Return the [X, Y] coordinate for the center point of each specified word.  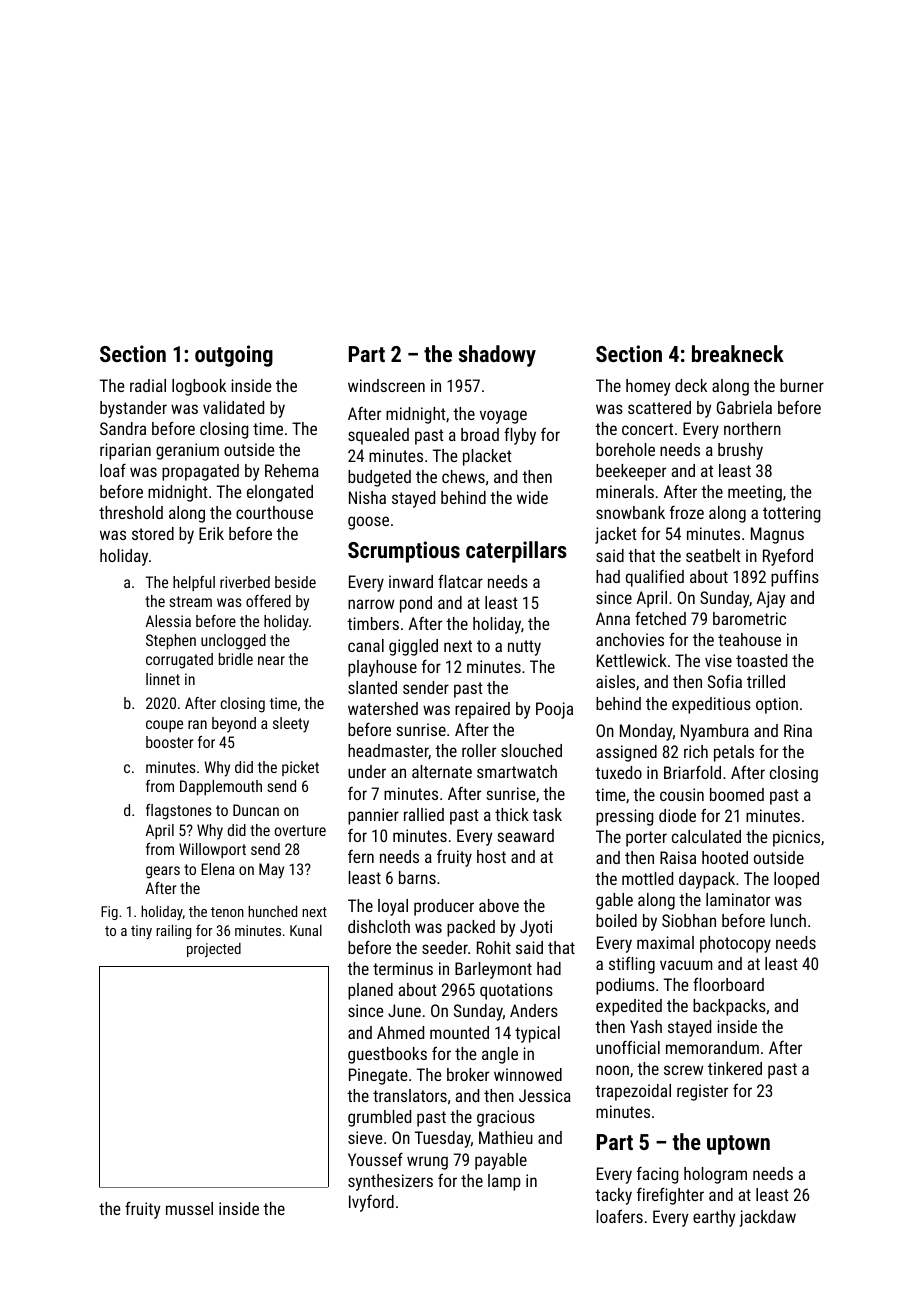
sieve [365, 1137]
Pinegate [378, 1076]
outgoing [234, 356]
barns [417, 877]
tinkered [735, 1068]
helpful [194, 584]
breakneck [738, 353]
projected [214, 950]
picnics [796, 838]
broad [480, 434]
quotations [516, 991]
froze [687, 512]
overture [300, 830]
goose [368, 523]
